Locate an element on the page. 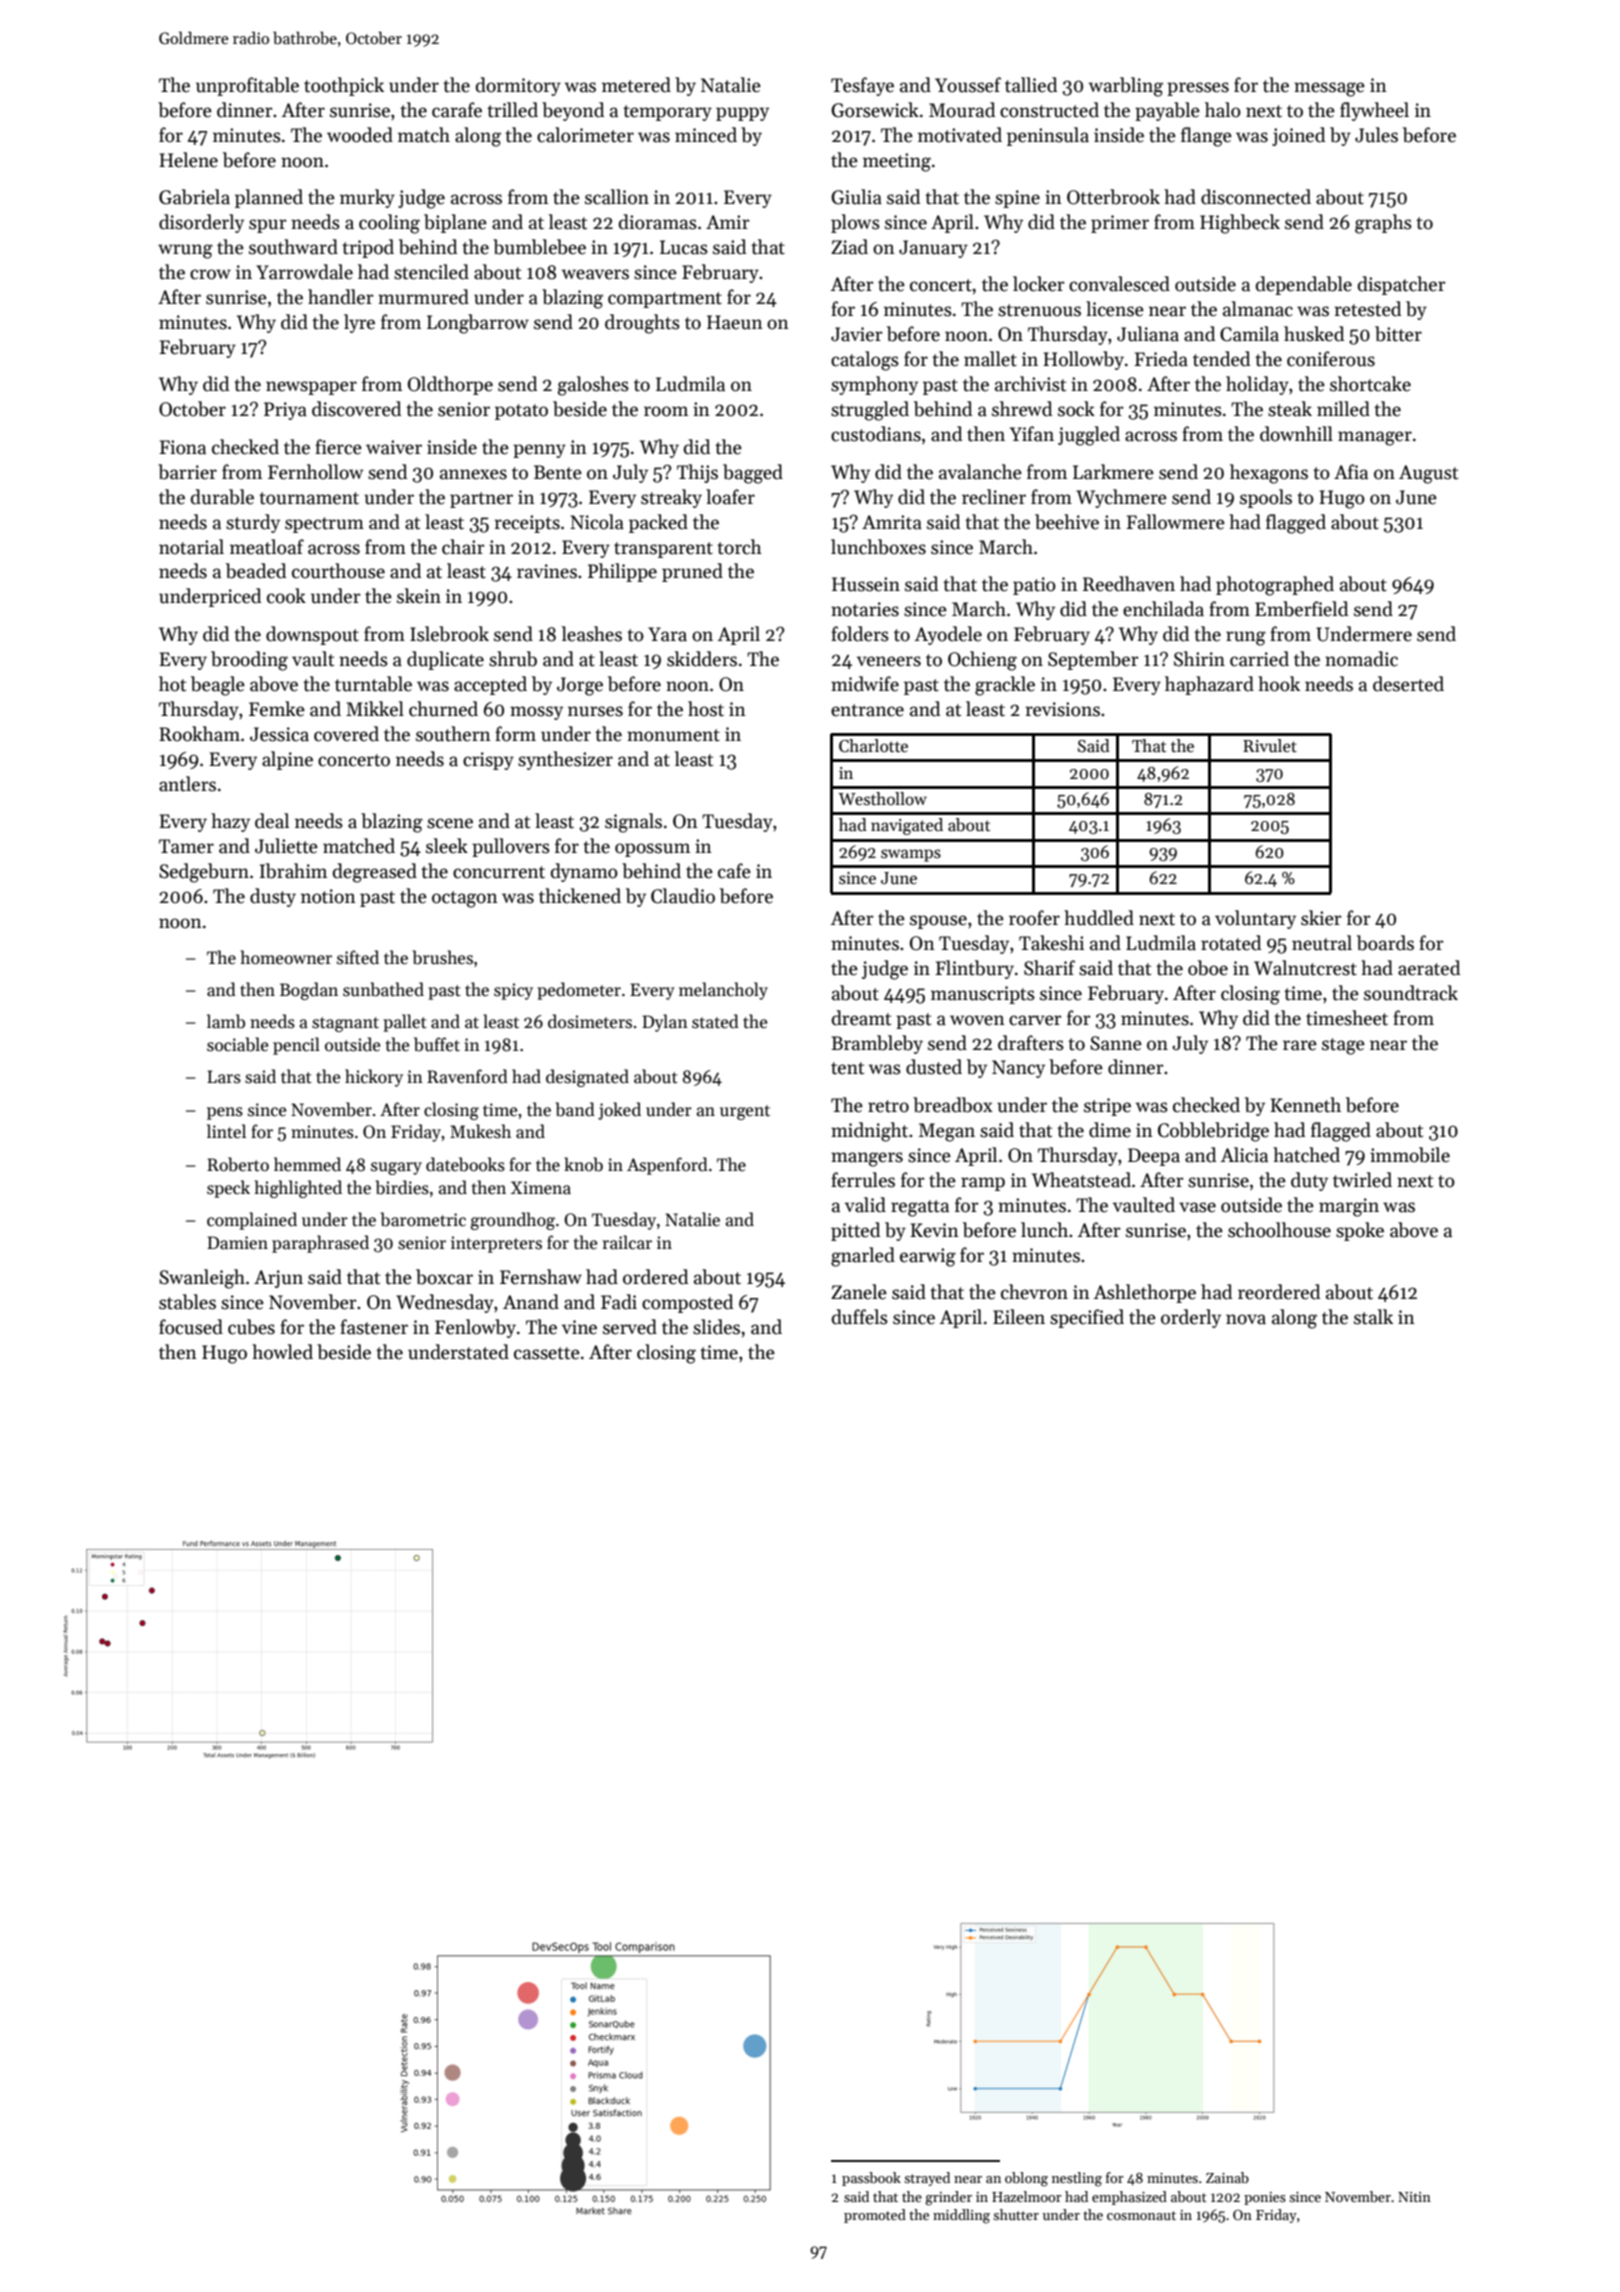 The height and width of the page is (2292, 1620). graphs is located at coordinates (1383, 224).
